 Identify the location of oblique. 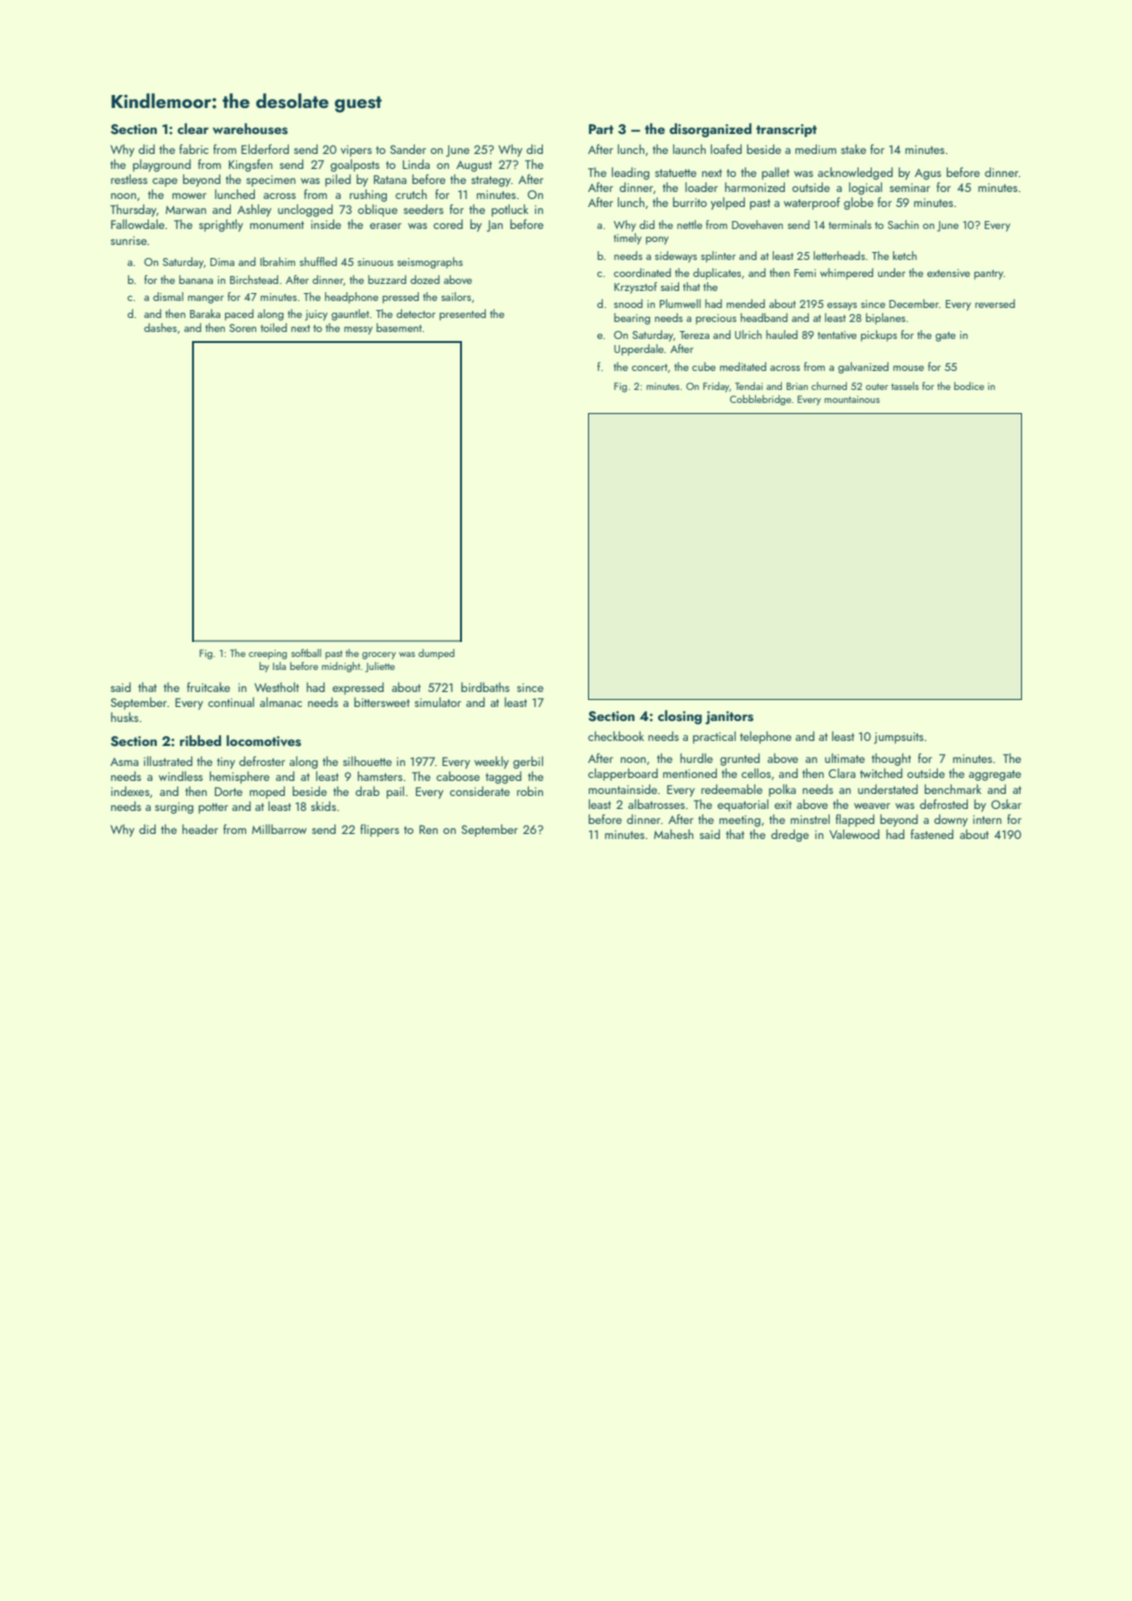
(378, 210).
